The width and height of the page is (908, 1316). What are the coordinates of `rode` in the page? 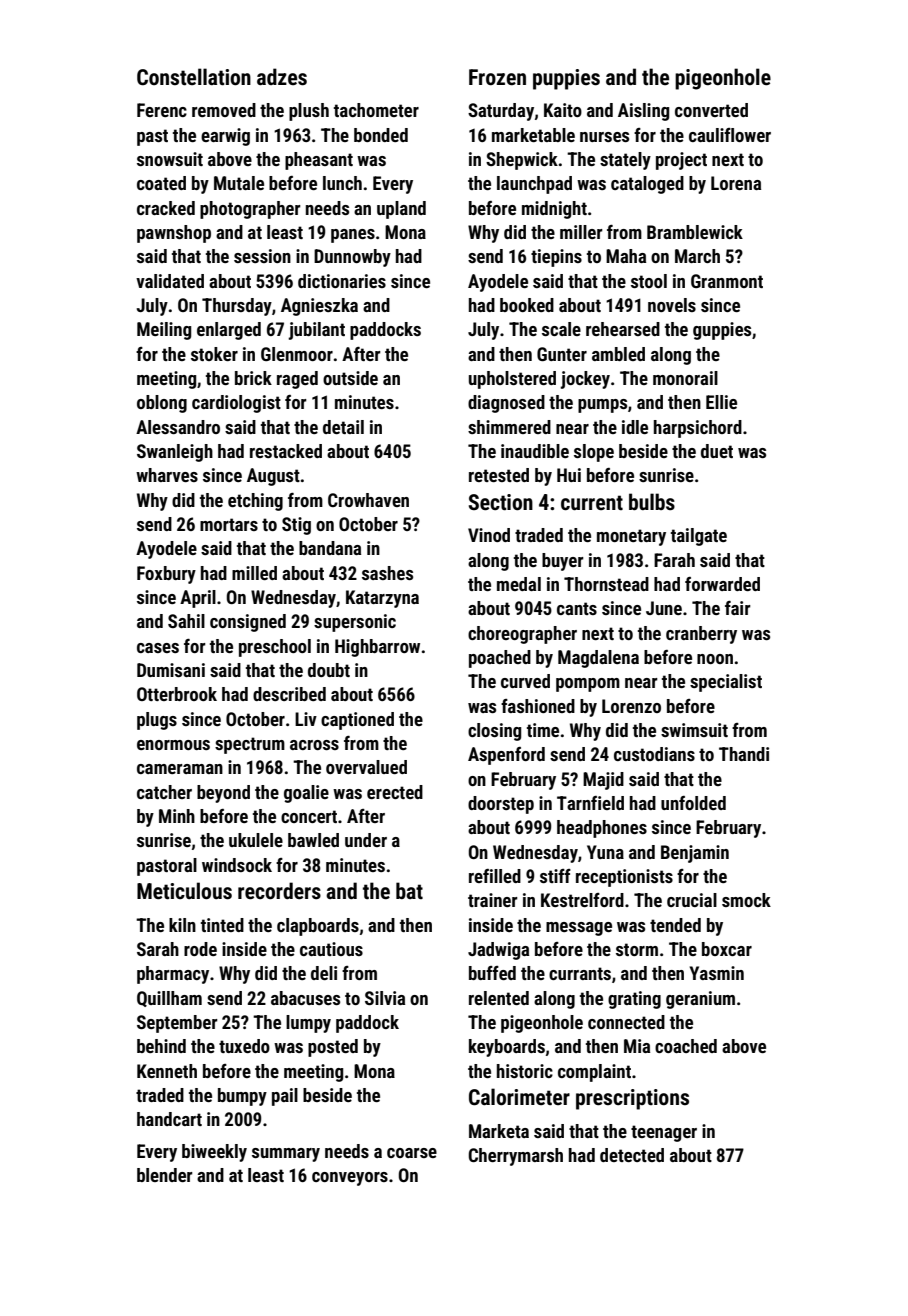 It's located at (200, 949).
